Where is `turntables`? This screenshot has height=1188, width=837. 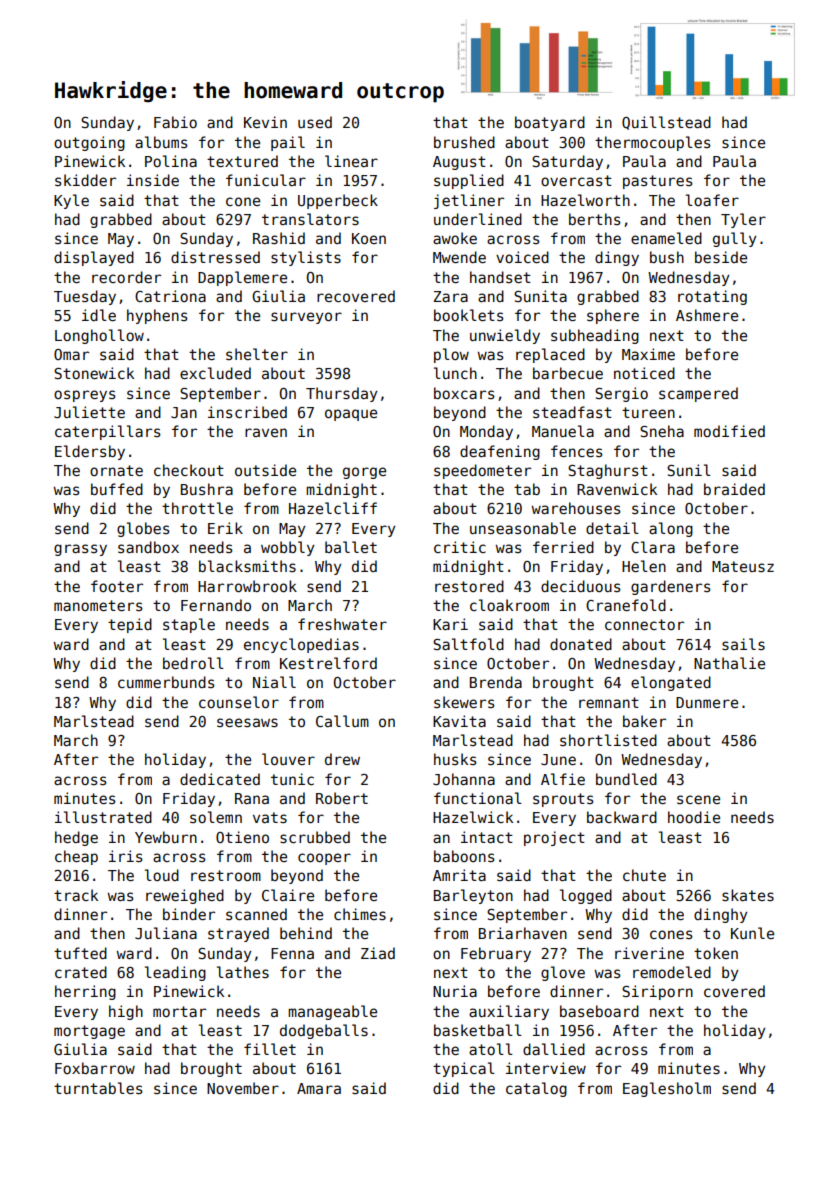 turntables is located at coordinates (98, 1088).
